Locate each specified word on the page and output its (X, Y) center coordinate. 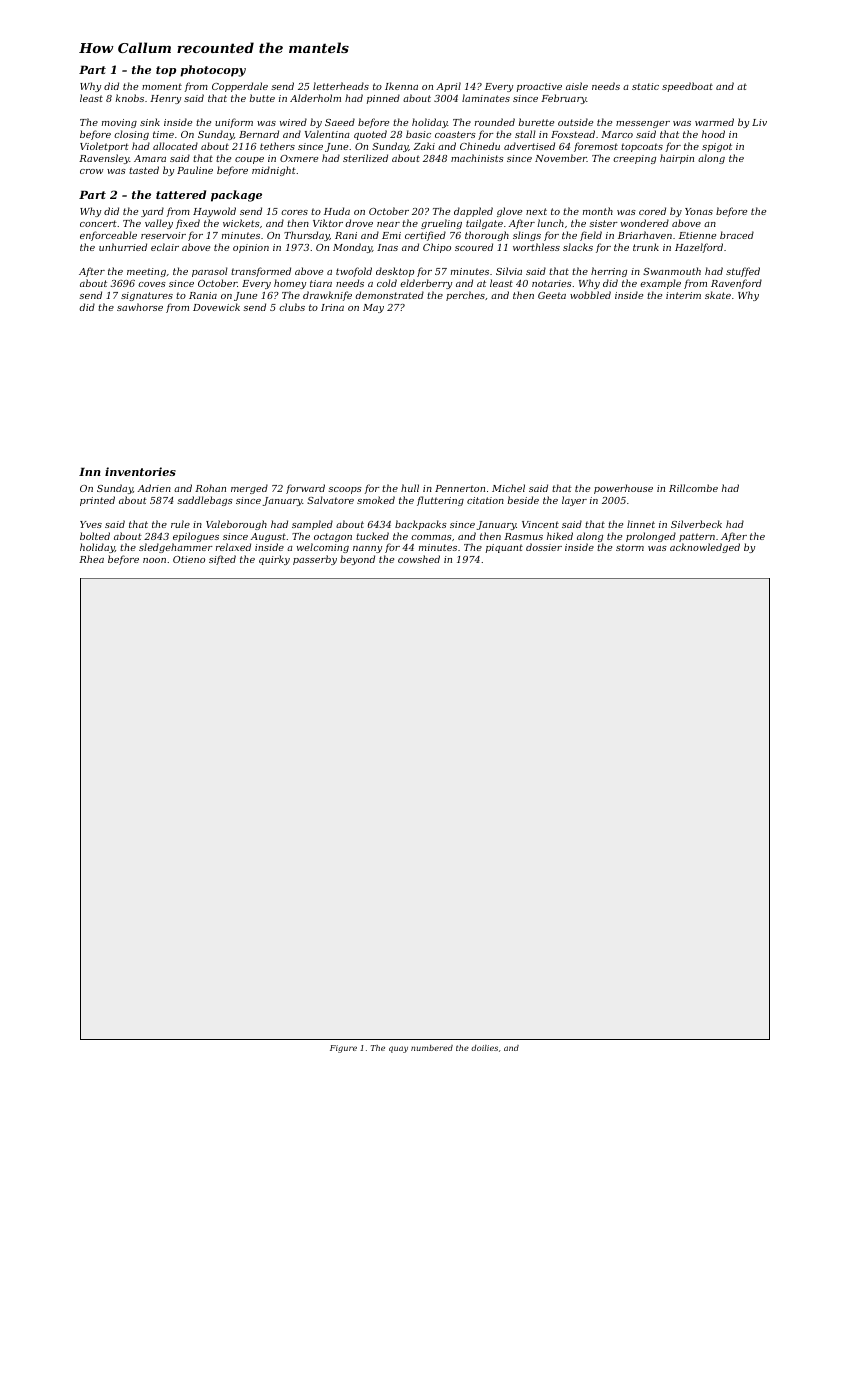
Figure (343, 1049)
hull (410, 488)
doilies (484, 1048)
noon (154, 560)
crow (91, 171)
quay (398, 1049)
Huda (337, 211)
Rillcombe (693, 488)
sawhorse (140, 307)
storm (630, 547)
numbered (432, 1048)
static (645, 86)
